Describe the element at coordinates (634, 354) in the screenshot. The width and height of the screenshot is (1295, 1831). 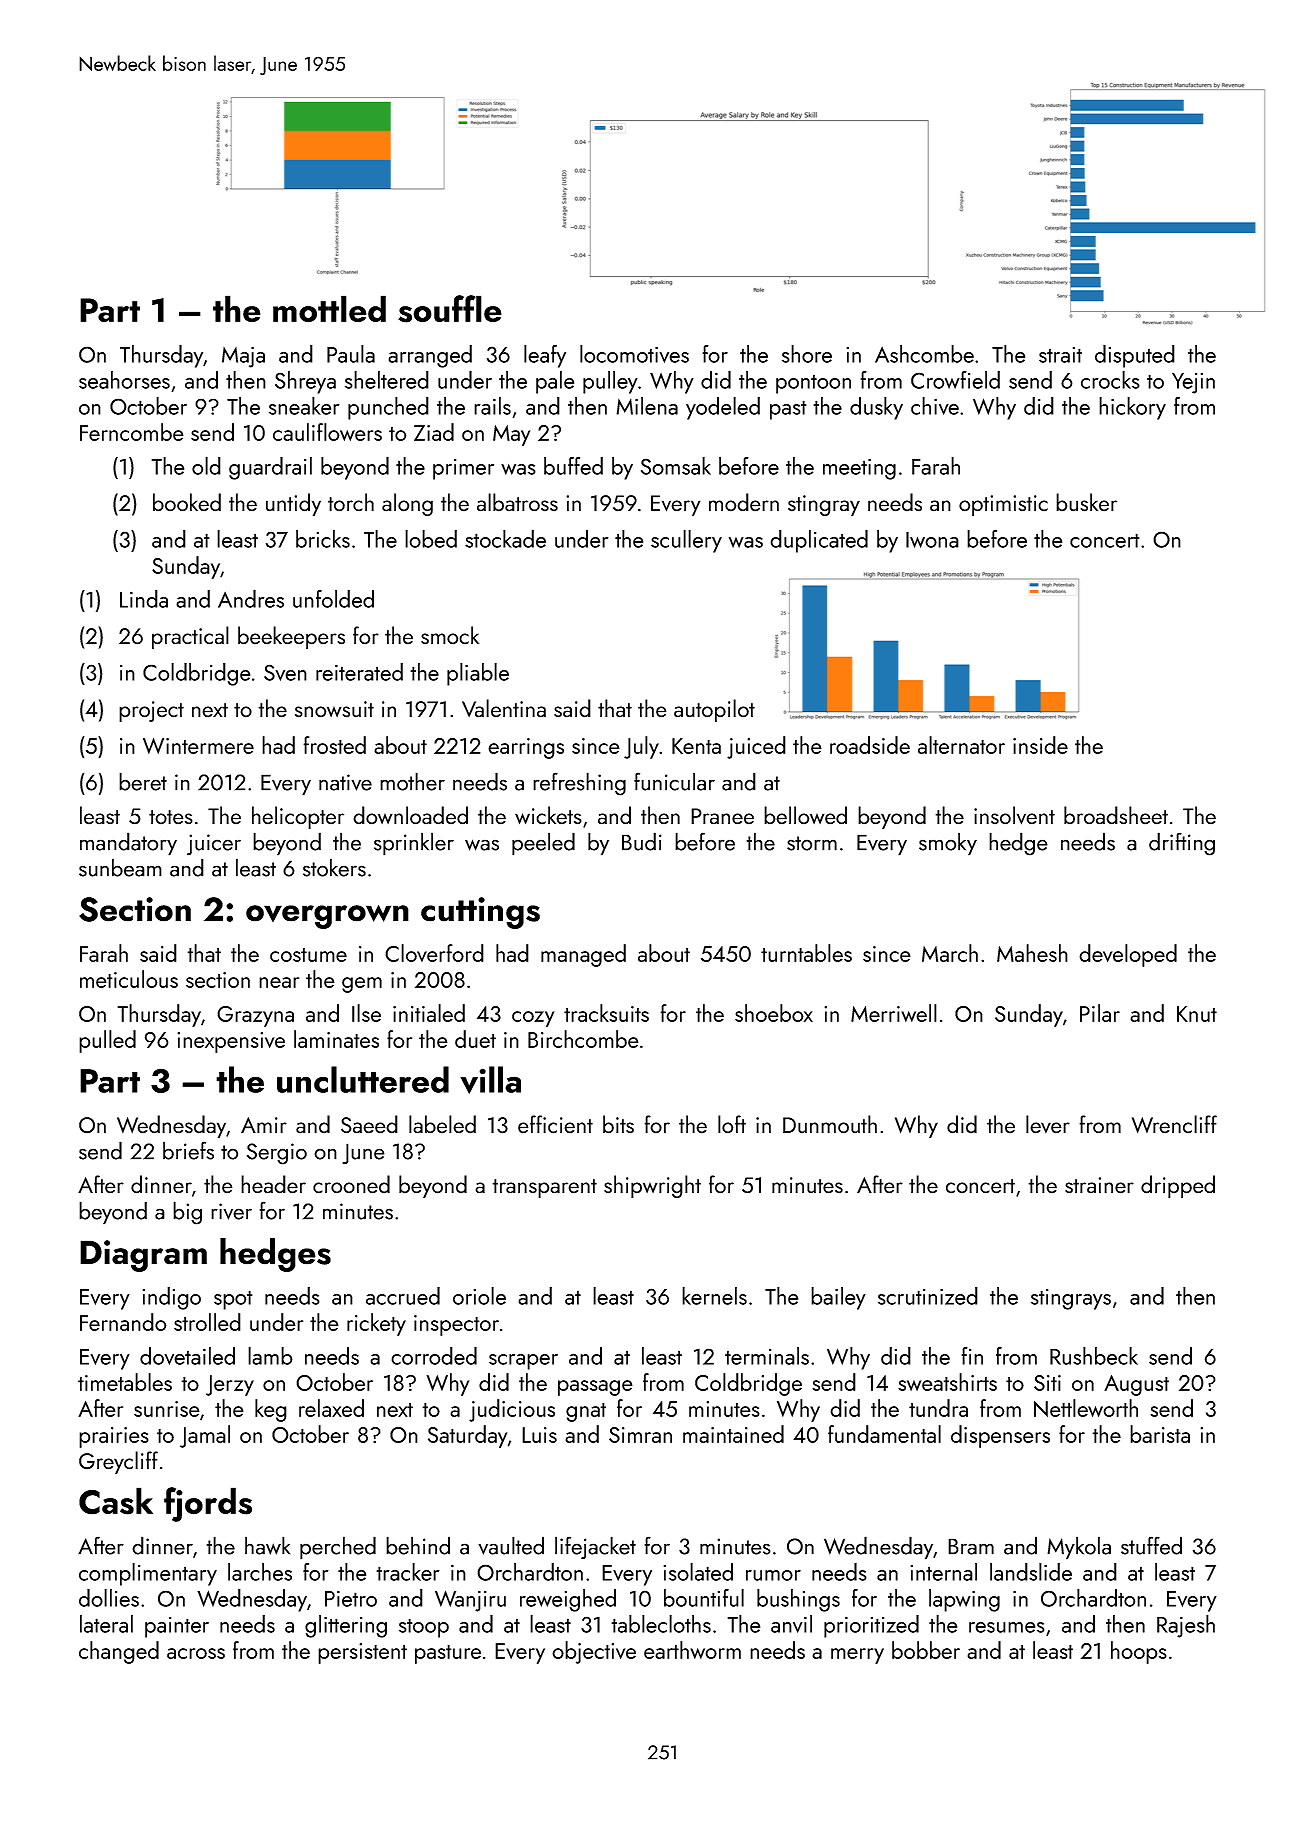
I see `locomotives` at that location.
